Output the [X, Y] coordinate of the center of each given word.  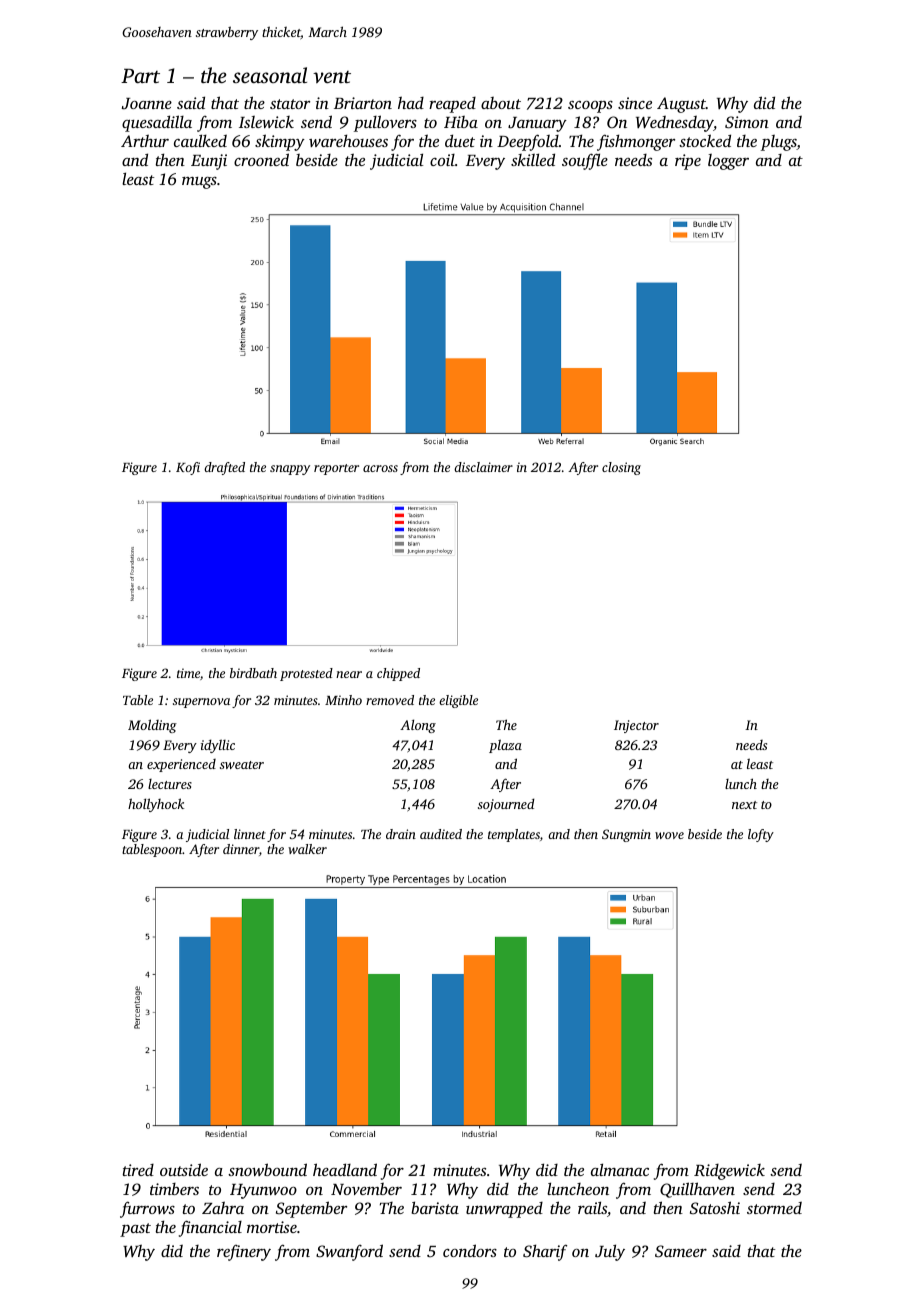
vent [332, 77]
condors [470, 1250]
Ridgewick [729, 1172]
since [635, 103]
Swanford [349, 1252]
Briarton [363, 103]
